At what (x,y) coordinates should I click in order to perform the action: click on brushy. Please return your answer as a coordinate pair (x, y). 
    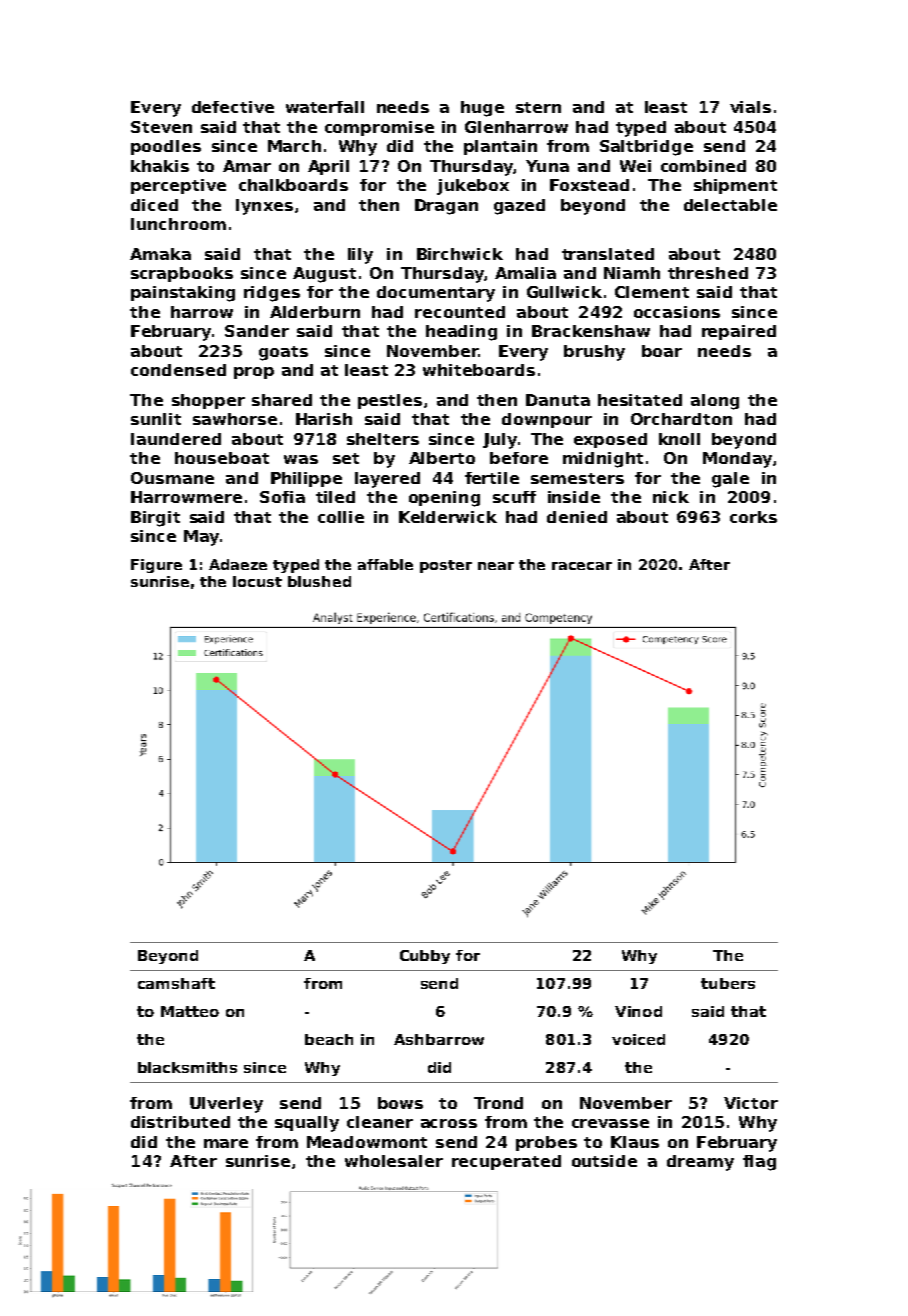
    Looking at the image, I should click on (594, 353).
